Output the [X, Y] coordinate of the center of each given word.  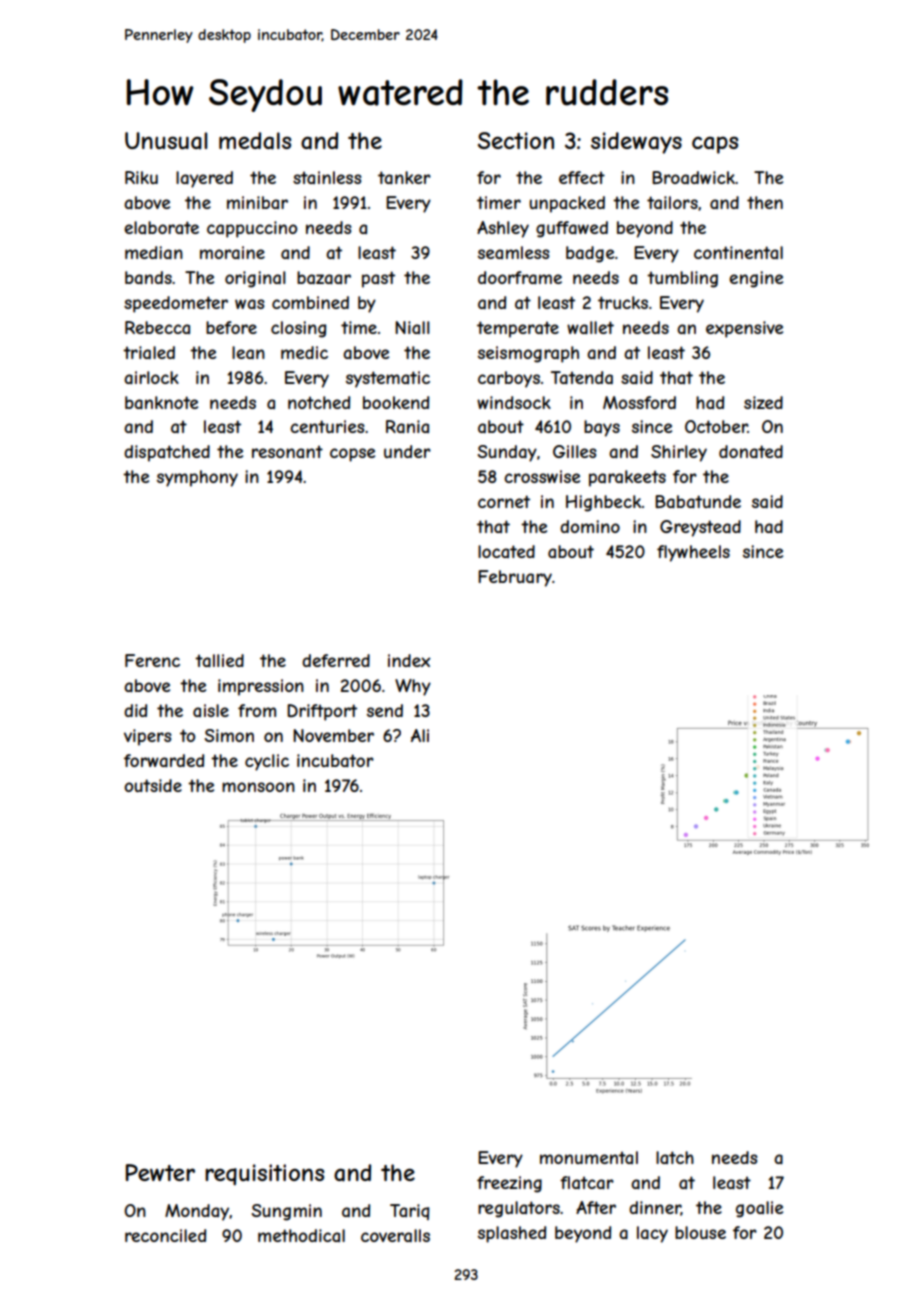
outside [153, 785]
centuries [327, 426]
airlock [151, 377]
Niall [412, 327]
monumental [589, 1157]
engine [756, 279]
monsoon [258, 787]
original [255, 279]
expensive [744, 329]
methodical [301, 1235]
